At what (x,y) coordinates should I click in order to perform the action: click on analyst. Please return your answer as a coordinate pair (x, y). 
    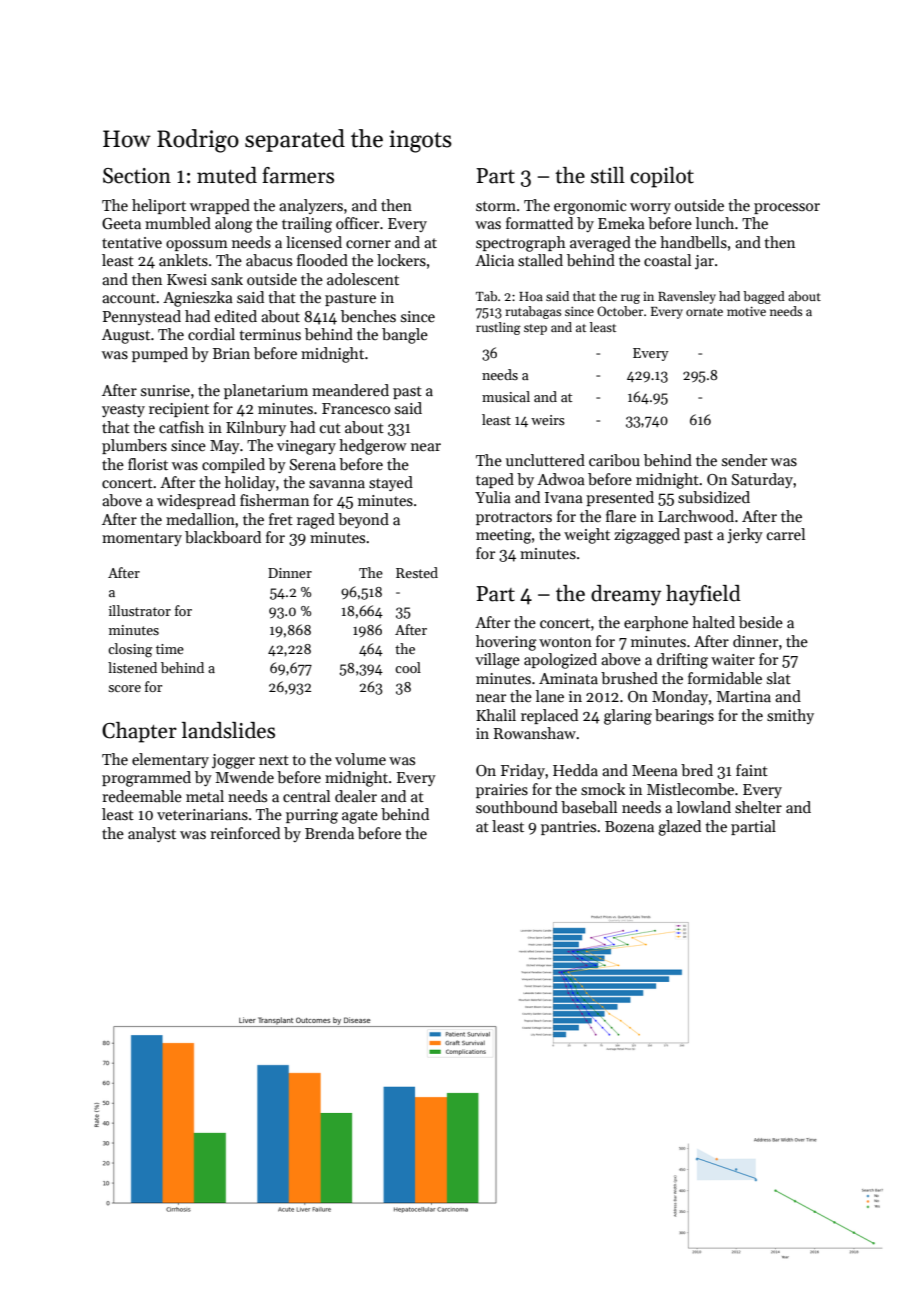
    Looking at the image, I should click on (152, 834).
